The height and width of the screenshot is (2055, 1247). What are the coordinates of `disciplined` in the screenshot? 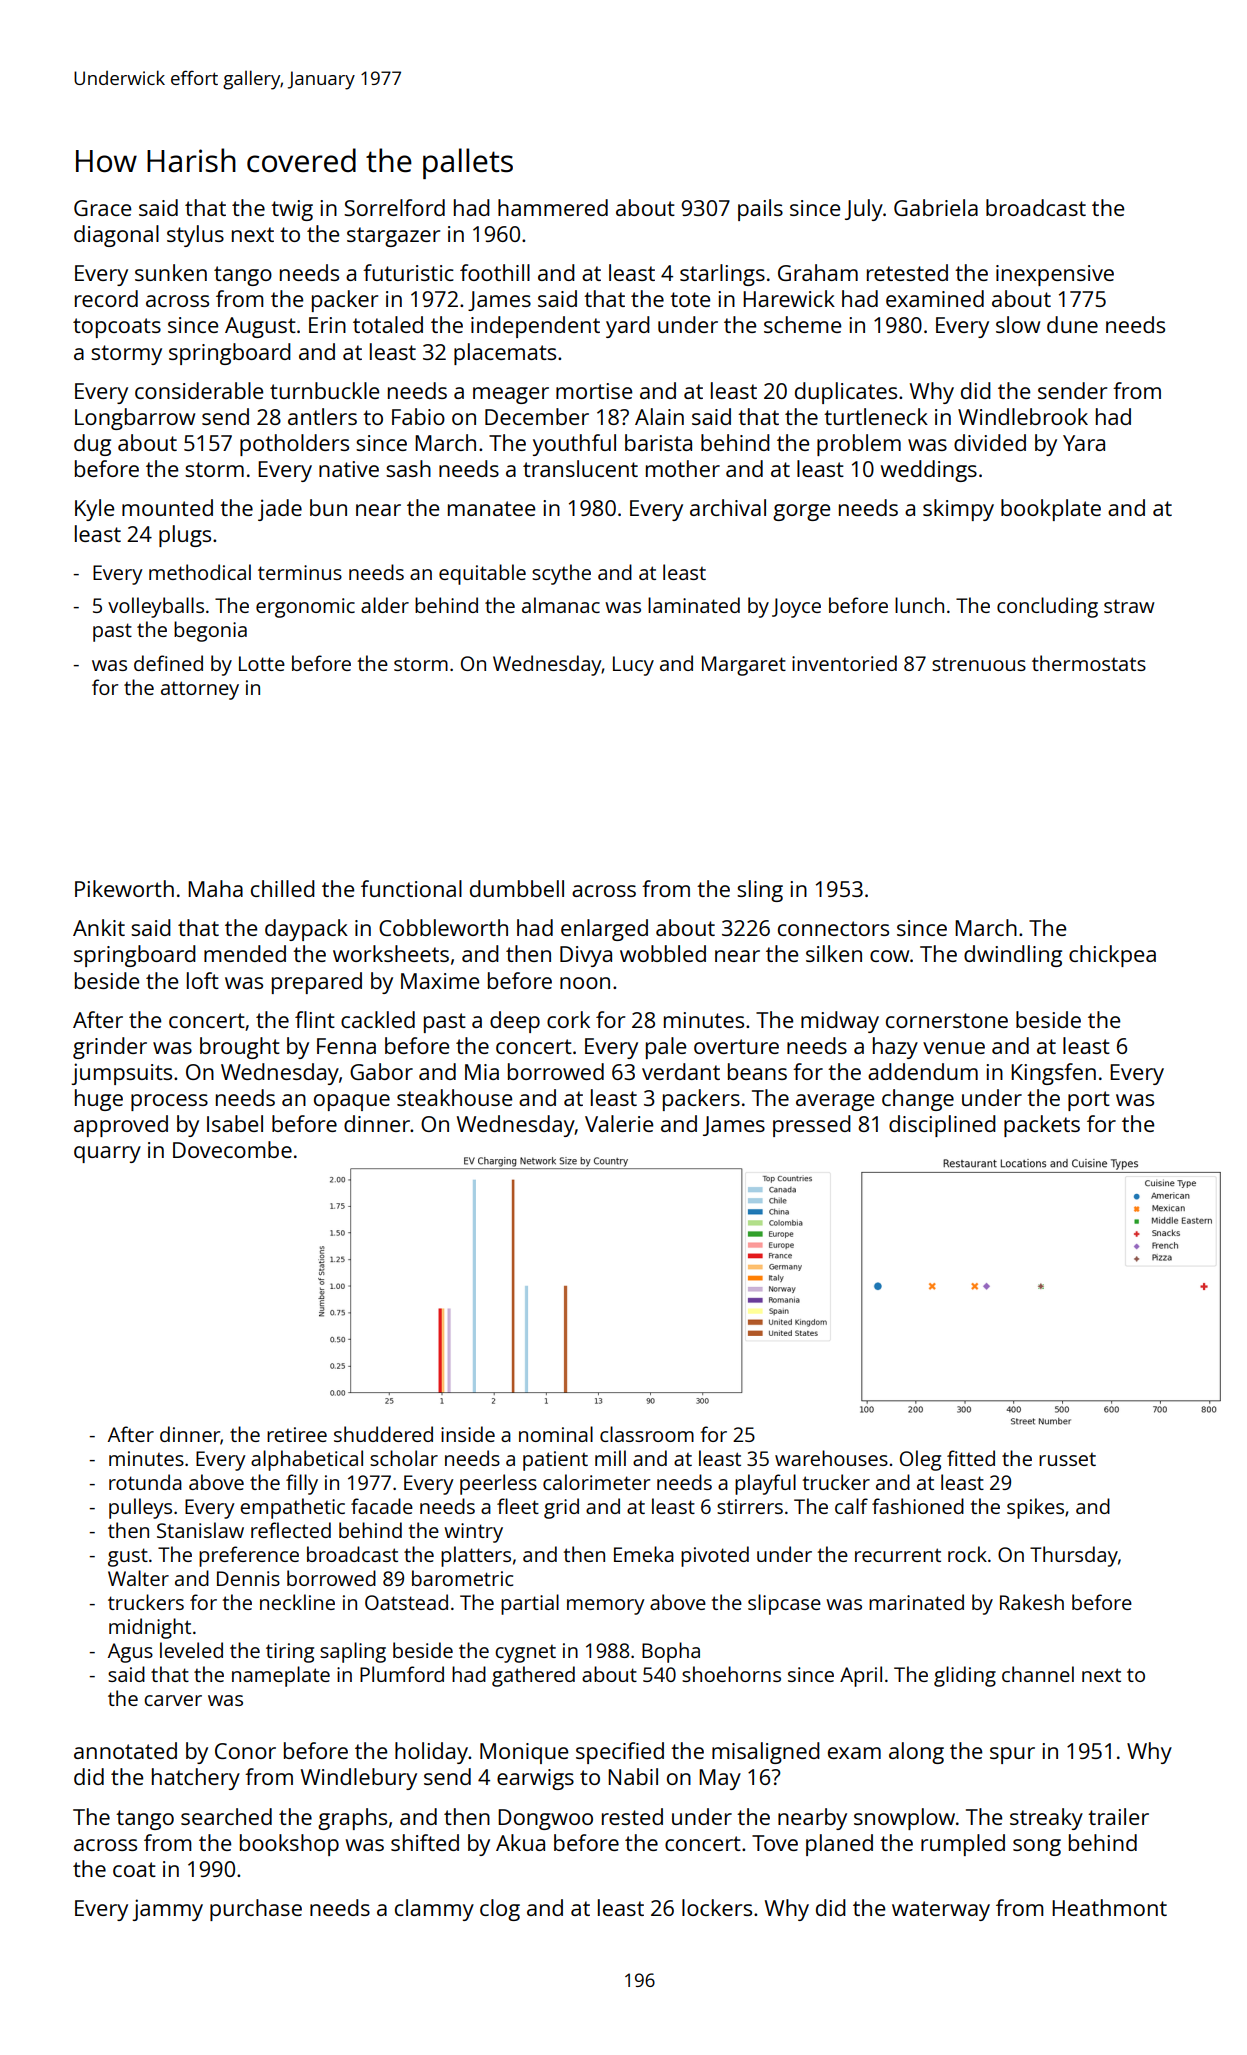 It's located at (942, 1126).
